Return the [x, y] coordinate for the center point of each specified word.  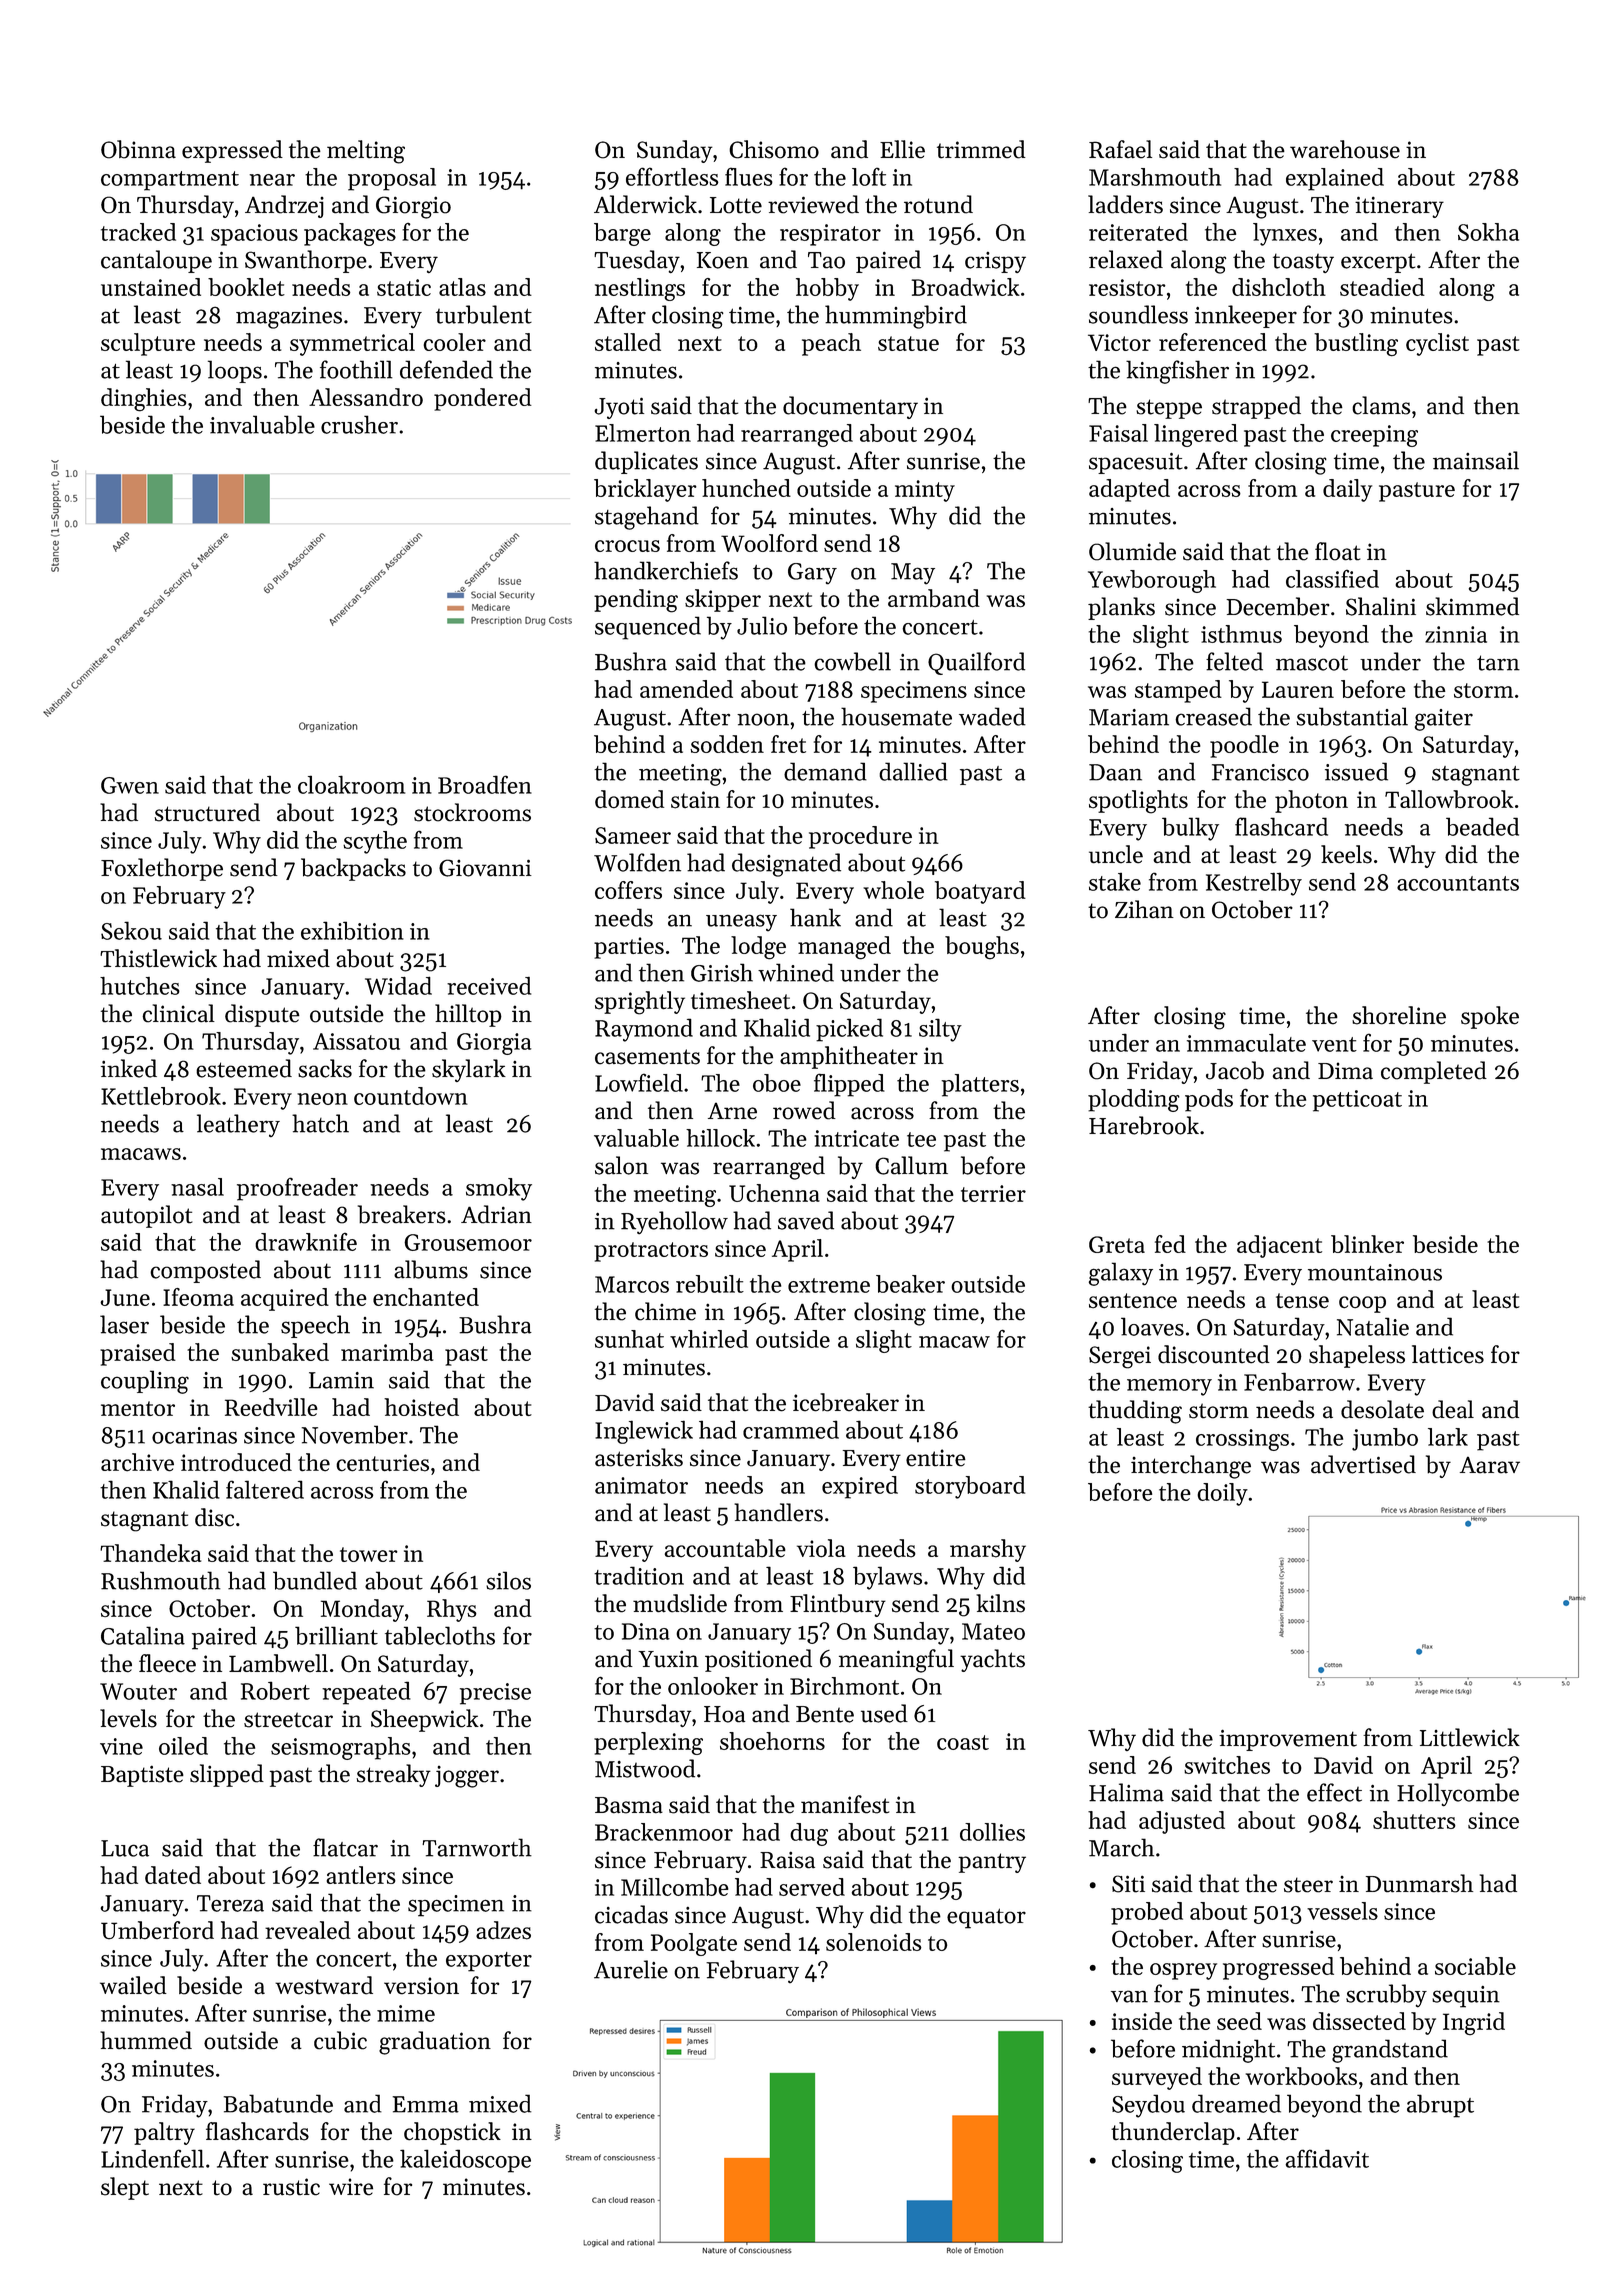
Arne [732, 1111]
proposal [392, 179]
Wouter [138, 1691]
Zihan [1144, 909]
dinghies [144, 400]
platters [980, 1085]
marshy [988, 1550]
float [1337, 551]
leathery [238, 1125]
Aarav [1490, 1465]
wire [351, 2187]
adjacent [1279, 1246]
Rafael [1120, 149]
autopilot [146, 1216]
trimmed [981, 149]
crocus [627, 546]
